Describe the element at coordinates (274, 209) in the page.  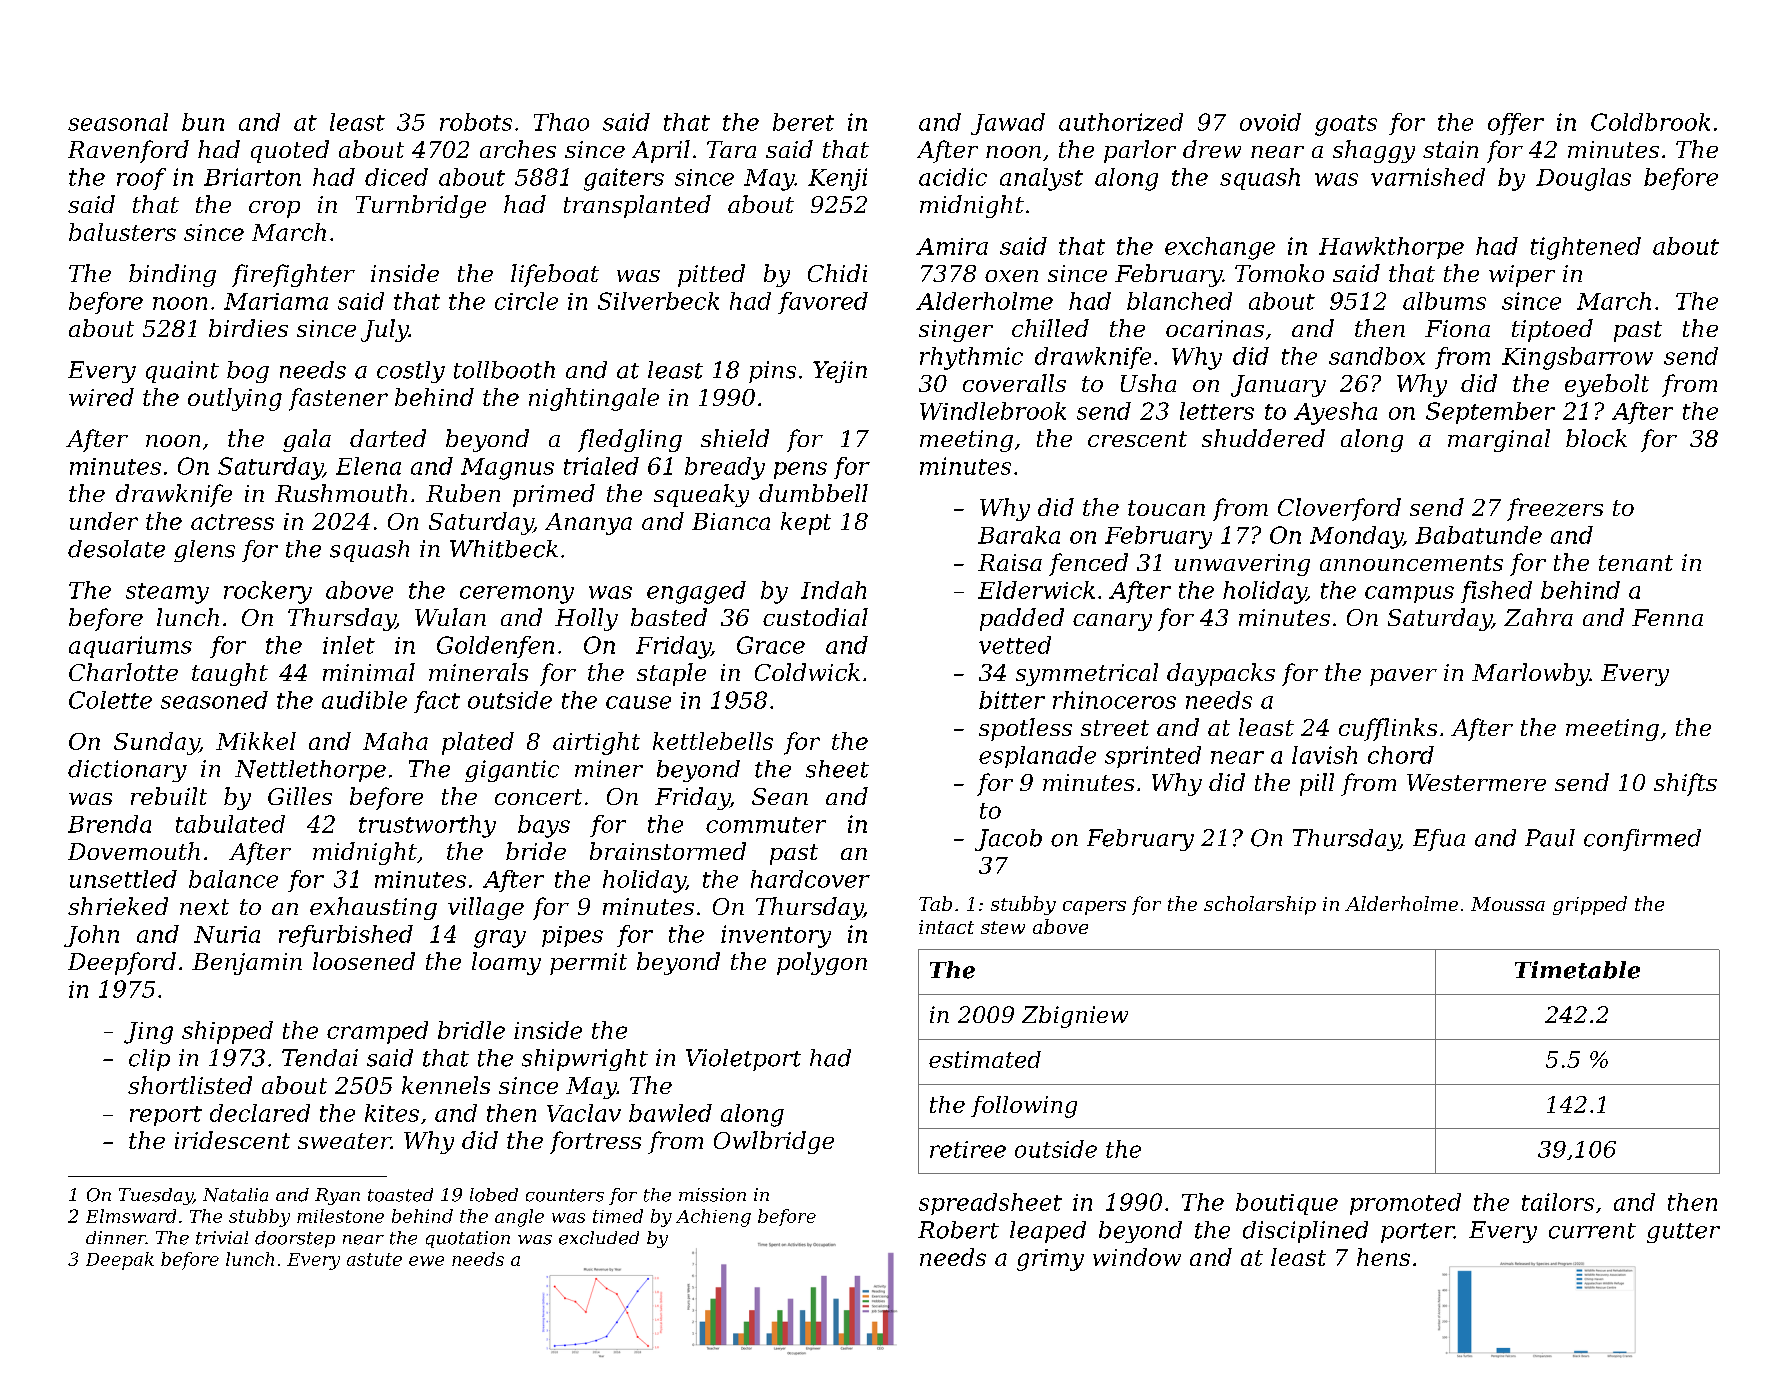
I see `crop` at that location.
